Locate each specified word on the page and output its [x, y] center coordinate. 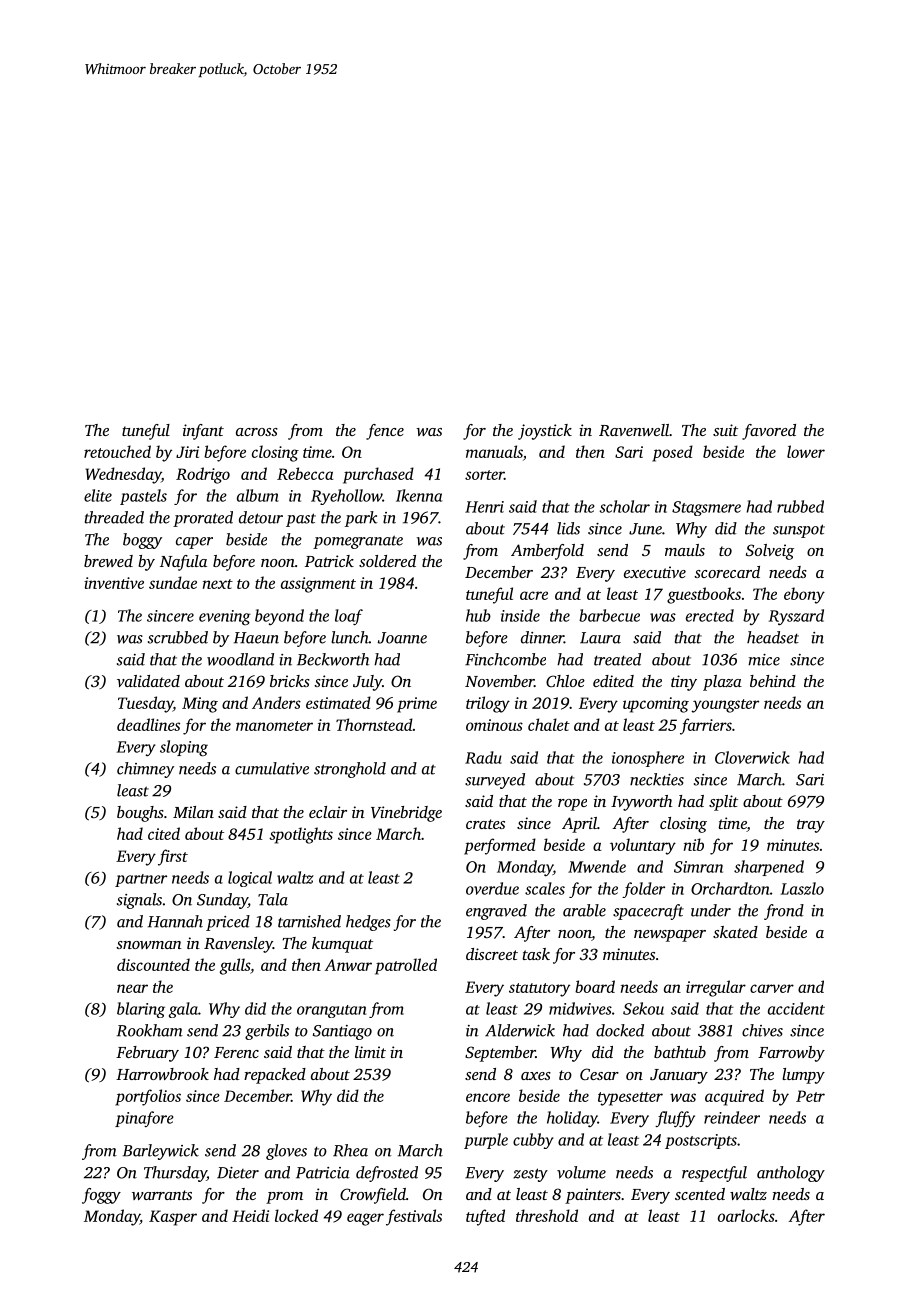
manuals [494, 451]
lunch [350, 637]
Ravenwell [634, 430]
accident [796, 1008]
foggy [101, 1196]
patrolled [406, 966]
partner [141, 880]
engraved [496, 912]
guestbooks [704, 595]
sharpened [769, 868]
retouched [117, 451]
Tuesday [145, 704]
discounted [153, 964]
